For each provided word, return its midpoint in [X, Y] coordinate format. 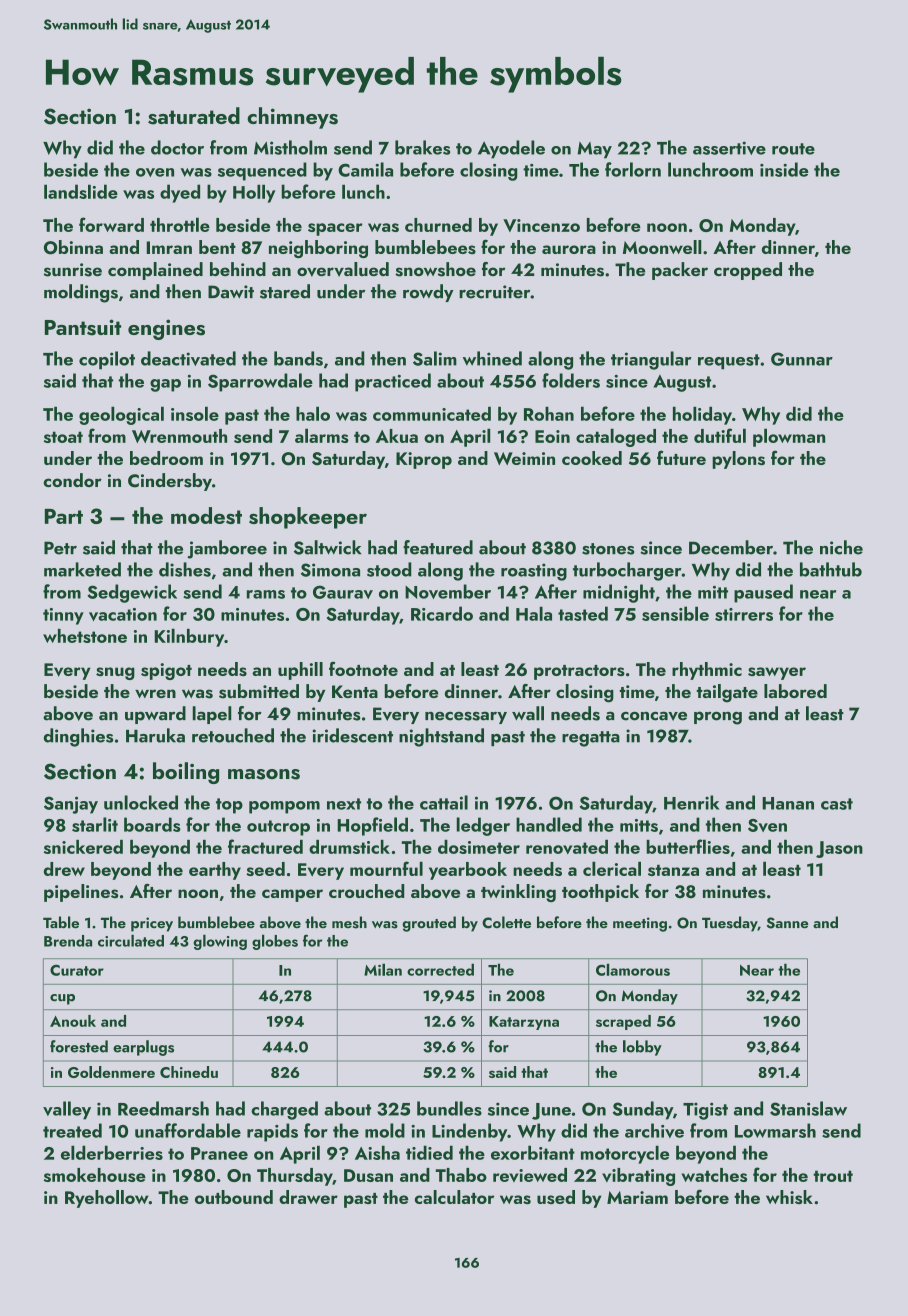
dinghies [78, 737]
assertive [729, 148]
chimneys [292, 118]
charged [284, 1110]
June [551, 1111]
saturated [194, 116]
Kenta [355, 691]
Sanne [788, 923]
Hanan [788, 803]
